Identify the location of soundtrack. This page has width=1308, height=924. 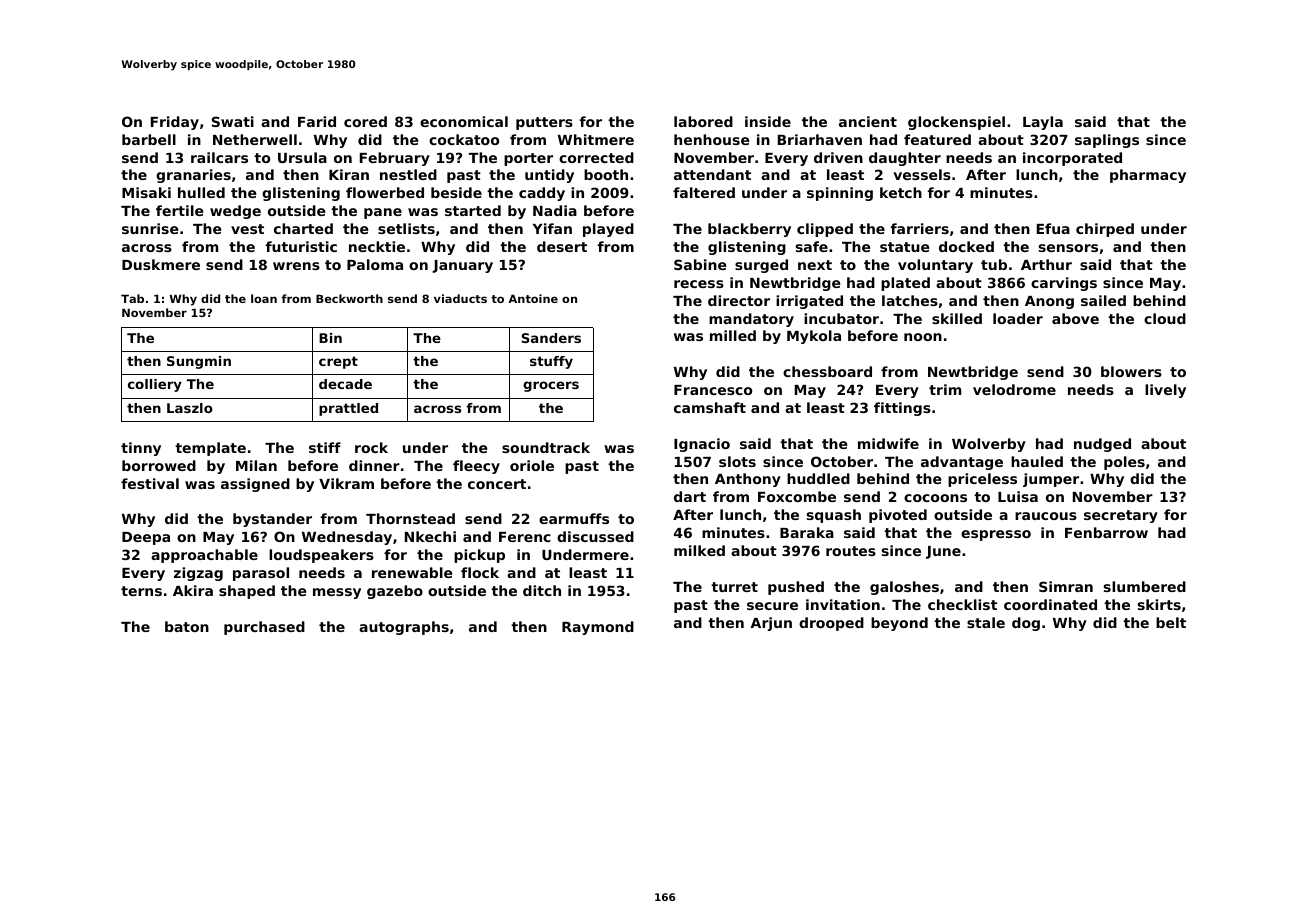
(546, 447).
